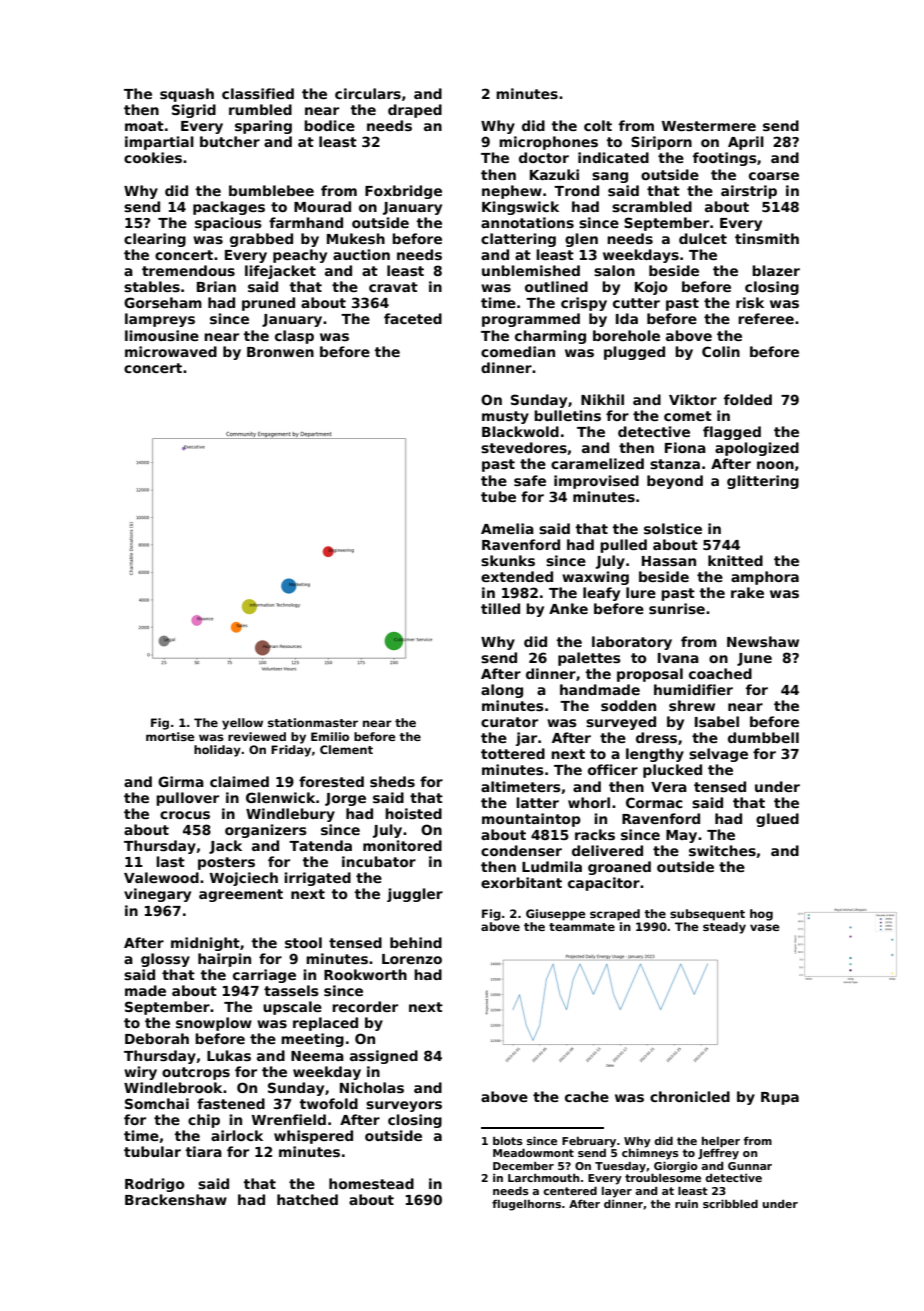  Describe the element at coordinates (500, 608) in the document. I see `tilled` at that location.
